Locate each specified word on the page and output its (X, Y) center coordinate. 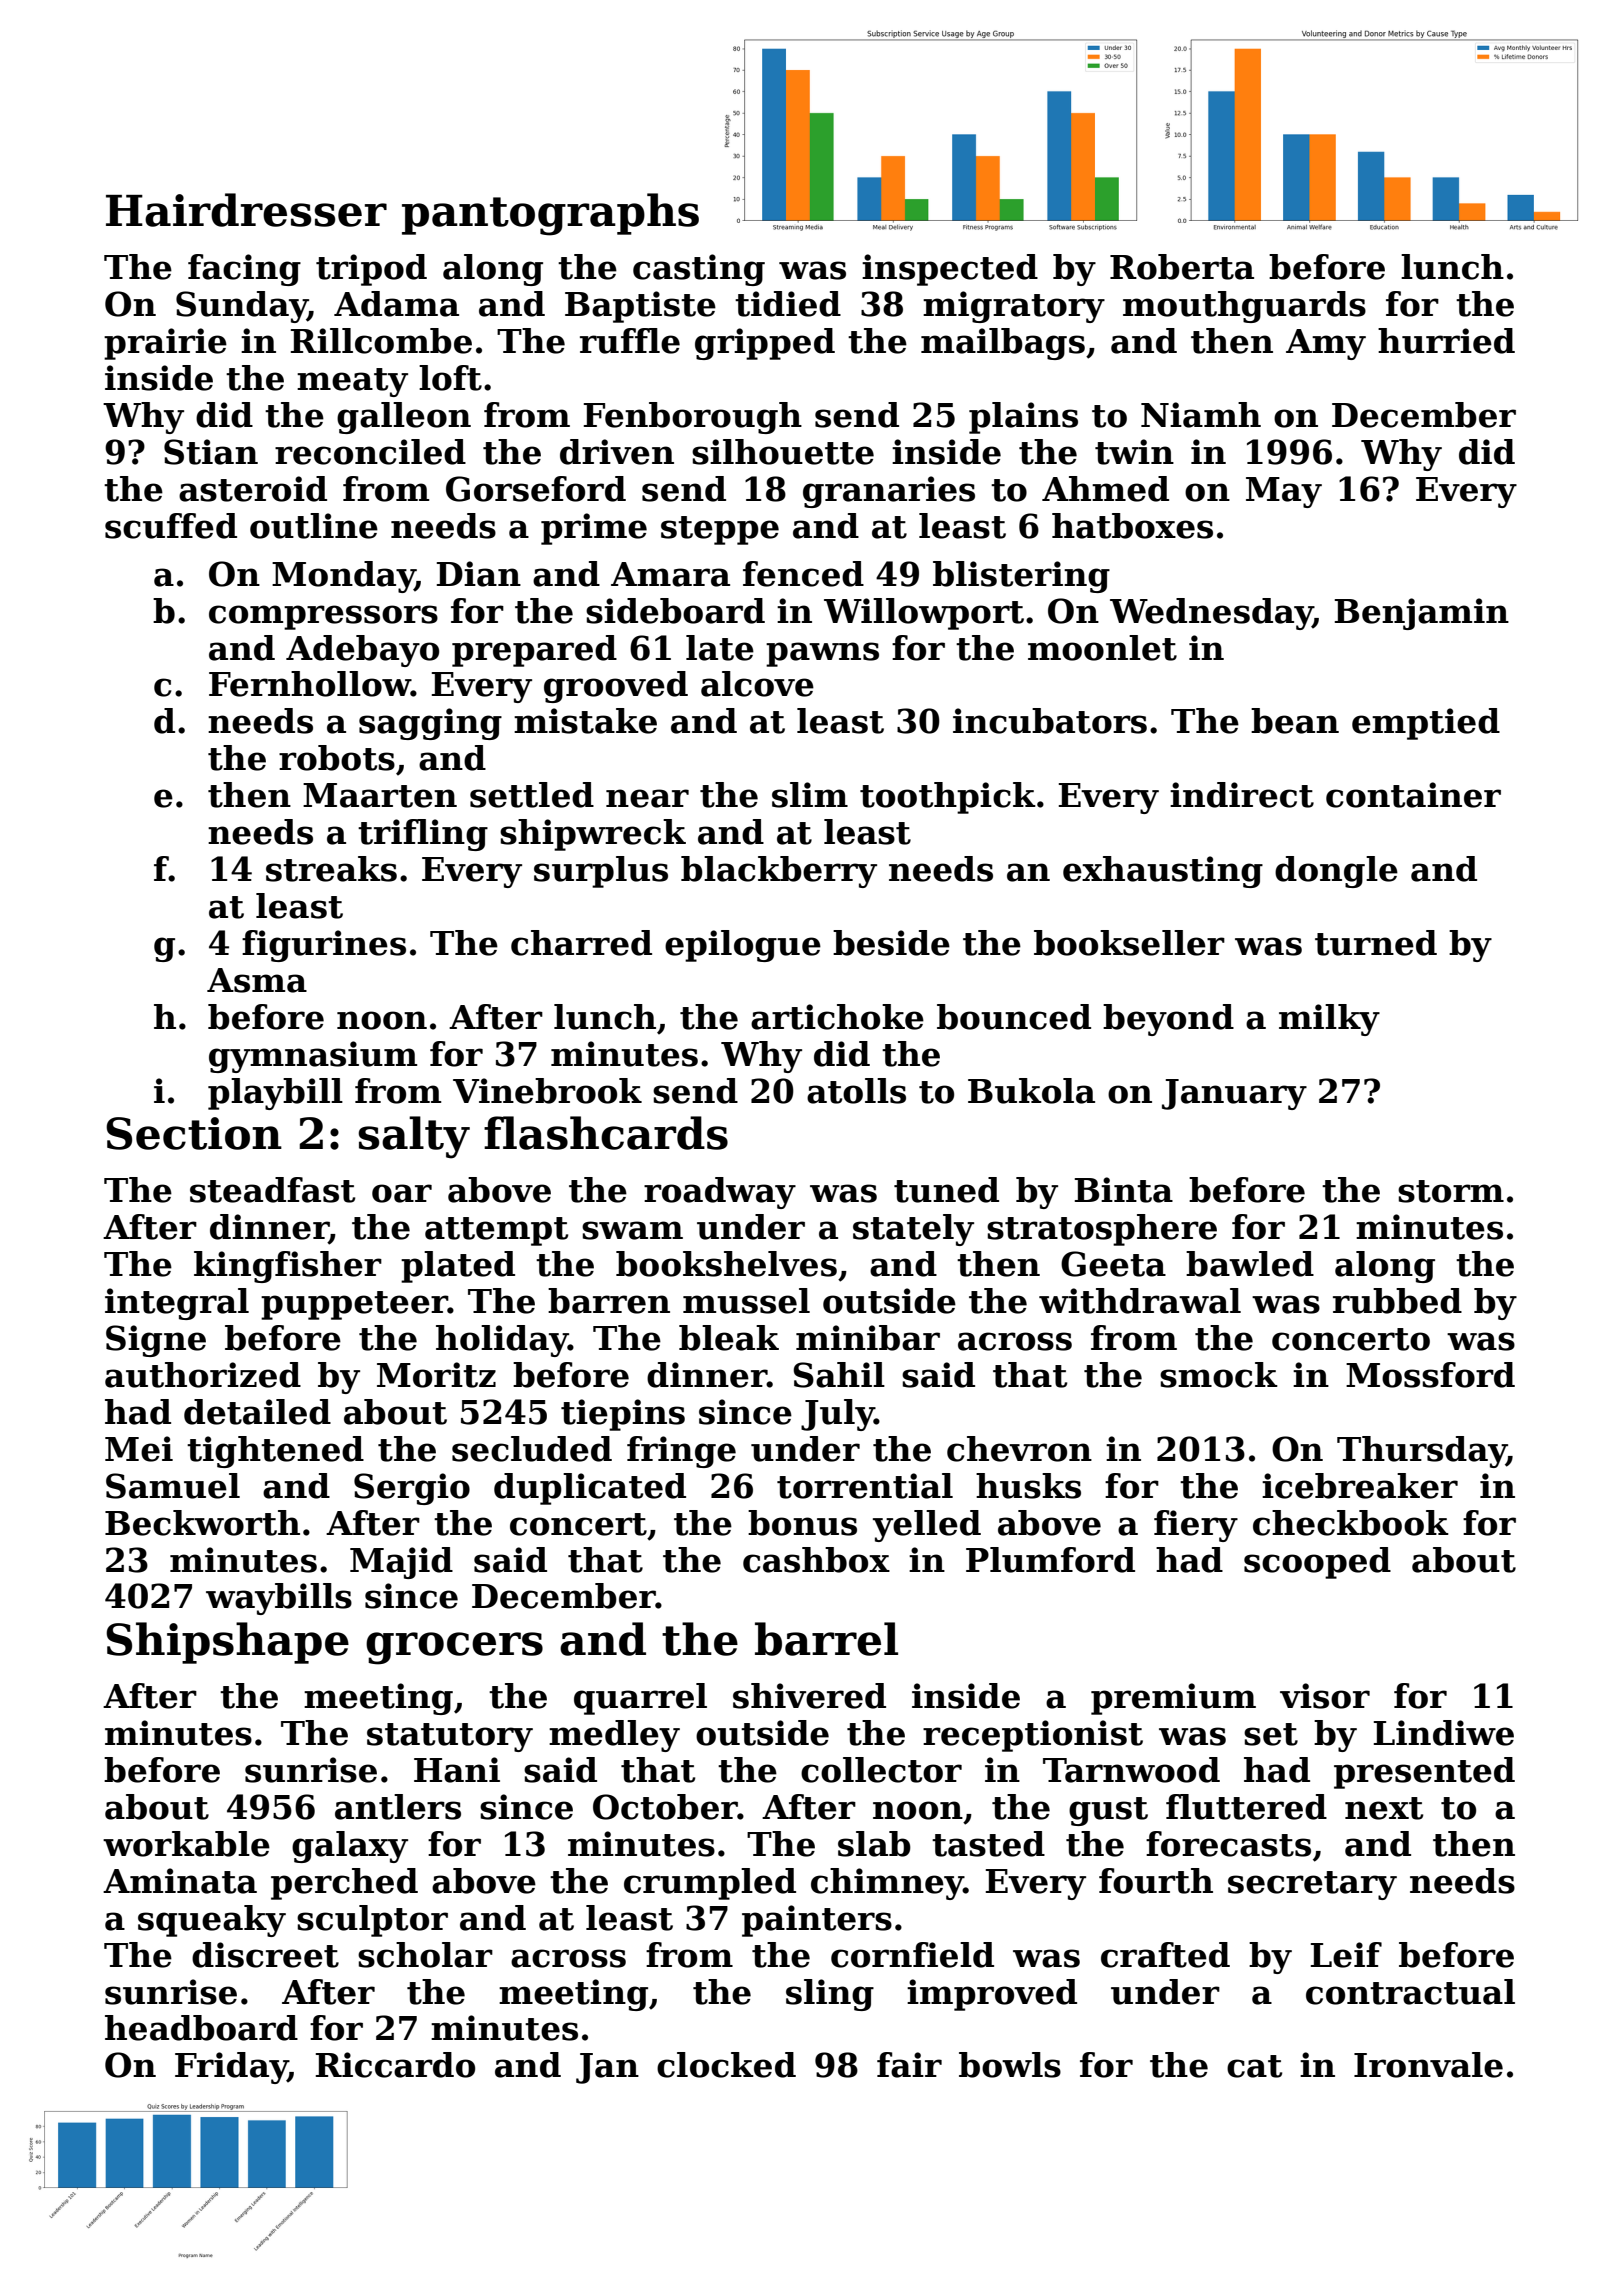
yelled (927, 1526)
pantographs (550, 214)
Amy (1326, 344)
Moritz (436, 1375)
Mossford (1430, 1375)
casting (699, 270)
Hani (457, 1770)
